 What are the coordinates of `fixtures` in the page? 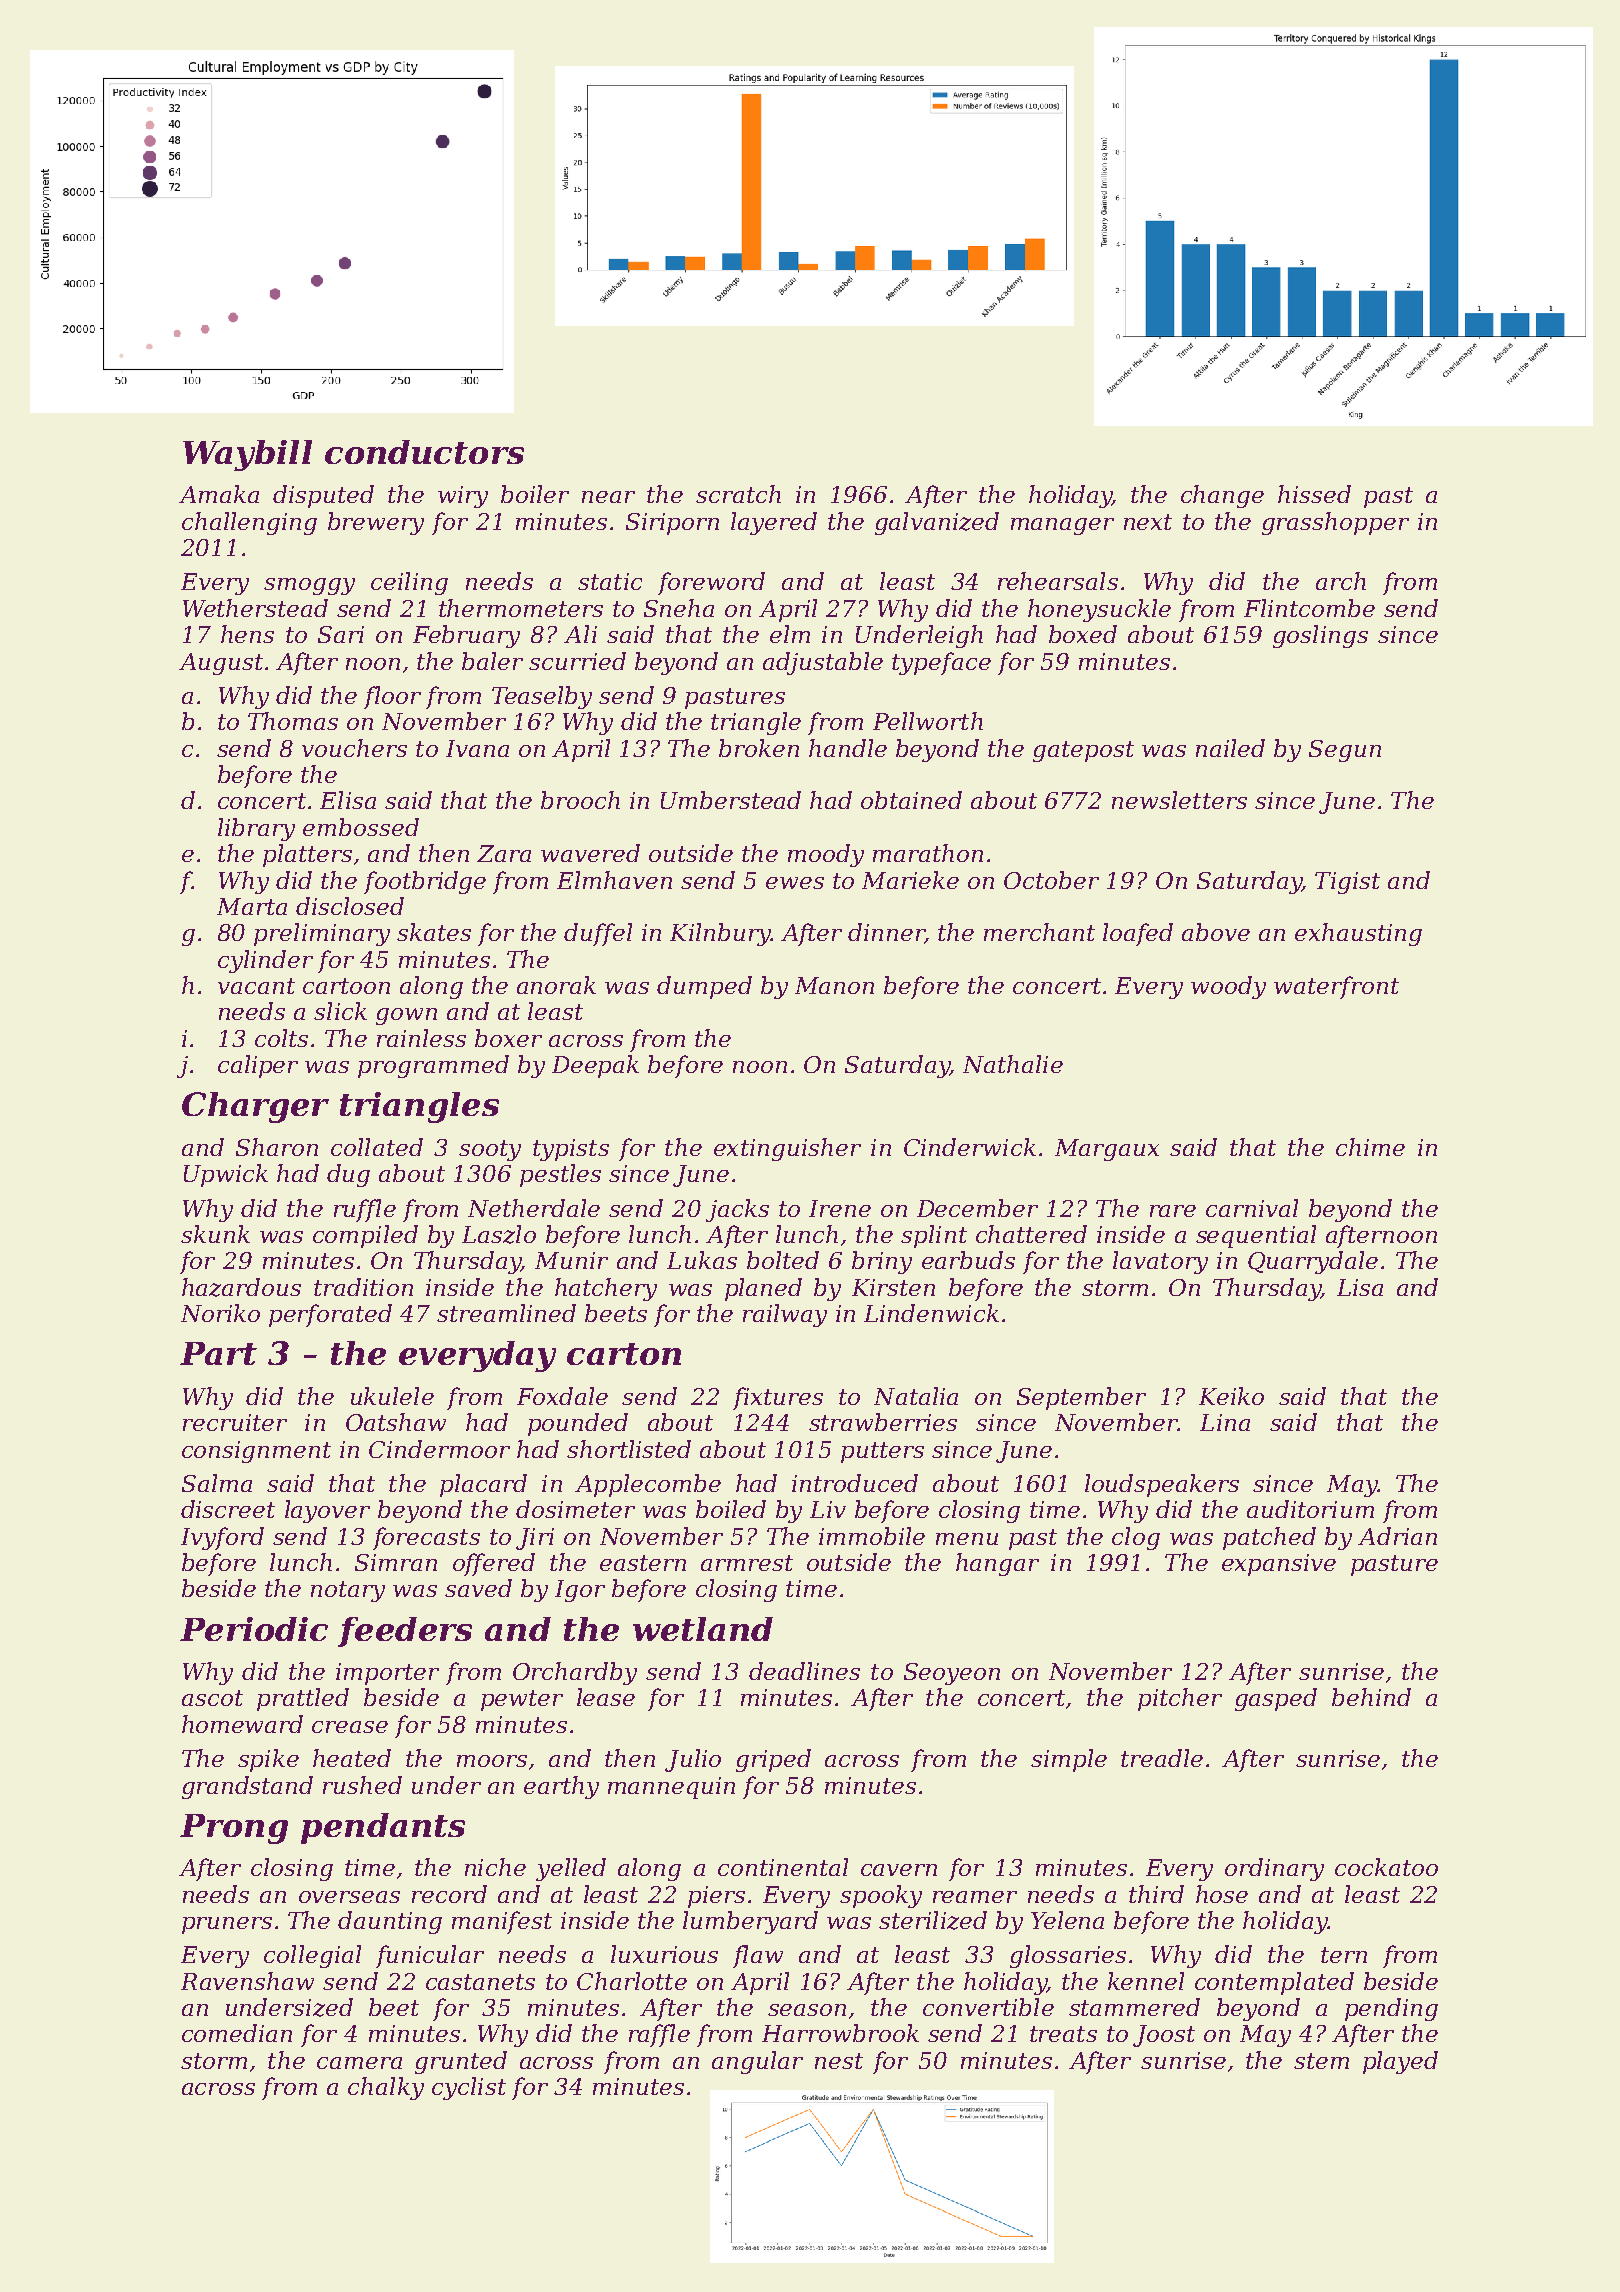 It's located at (778, 1398).
